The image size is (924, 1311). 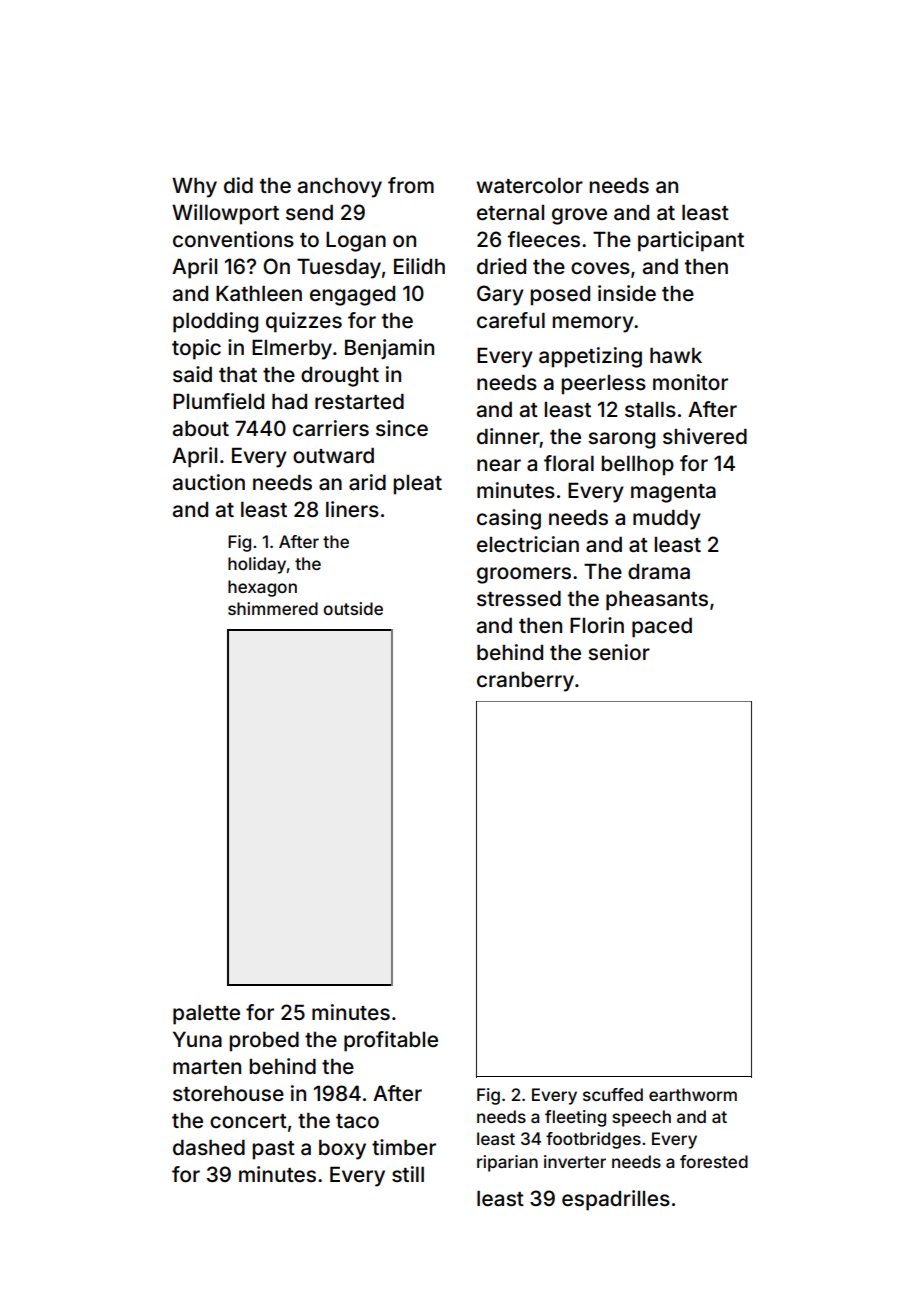 What do you see at coordinates (525, 682) in the document?
I see `cranberry` at bounding box center [525, 682].
